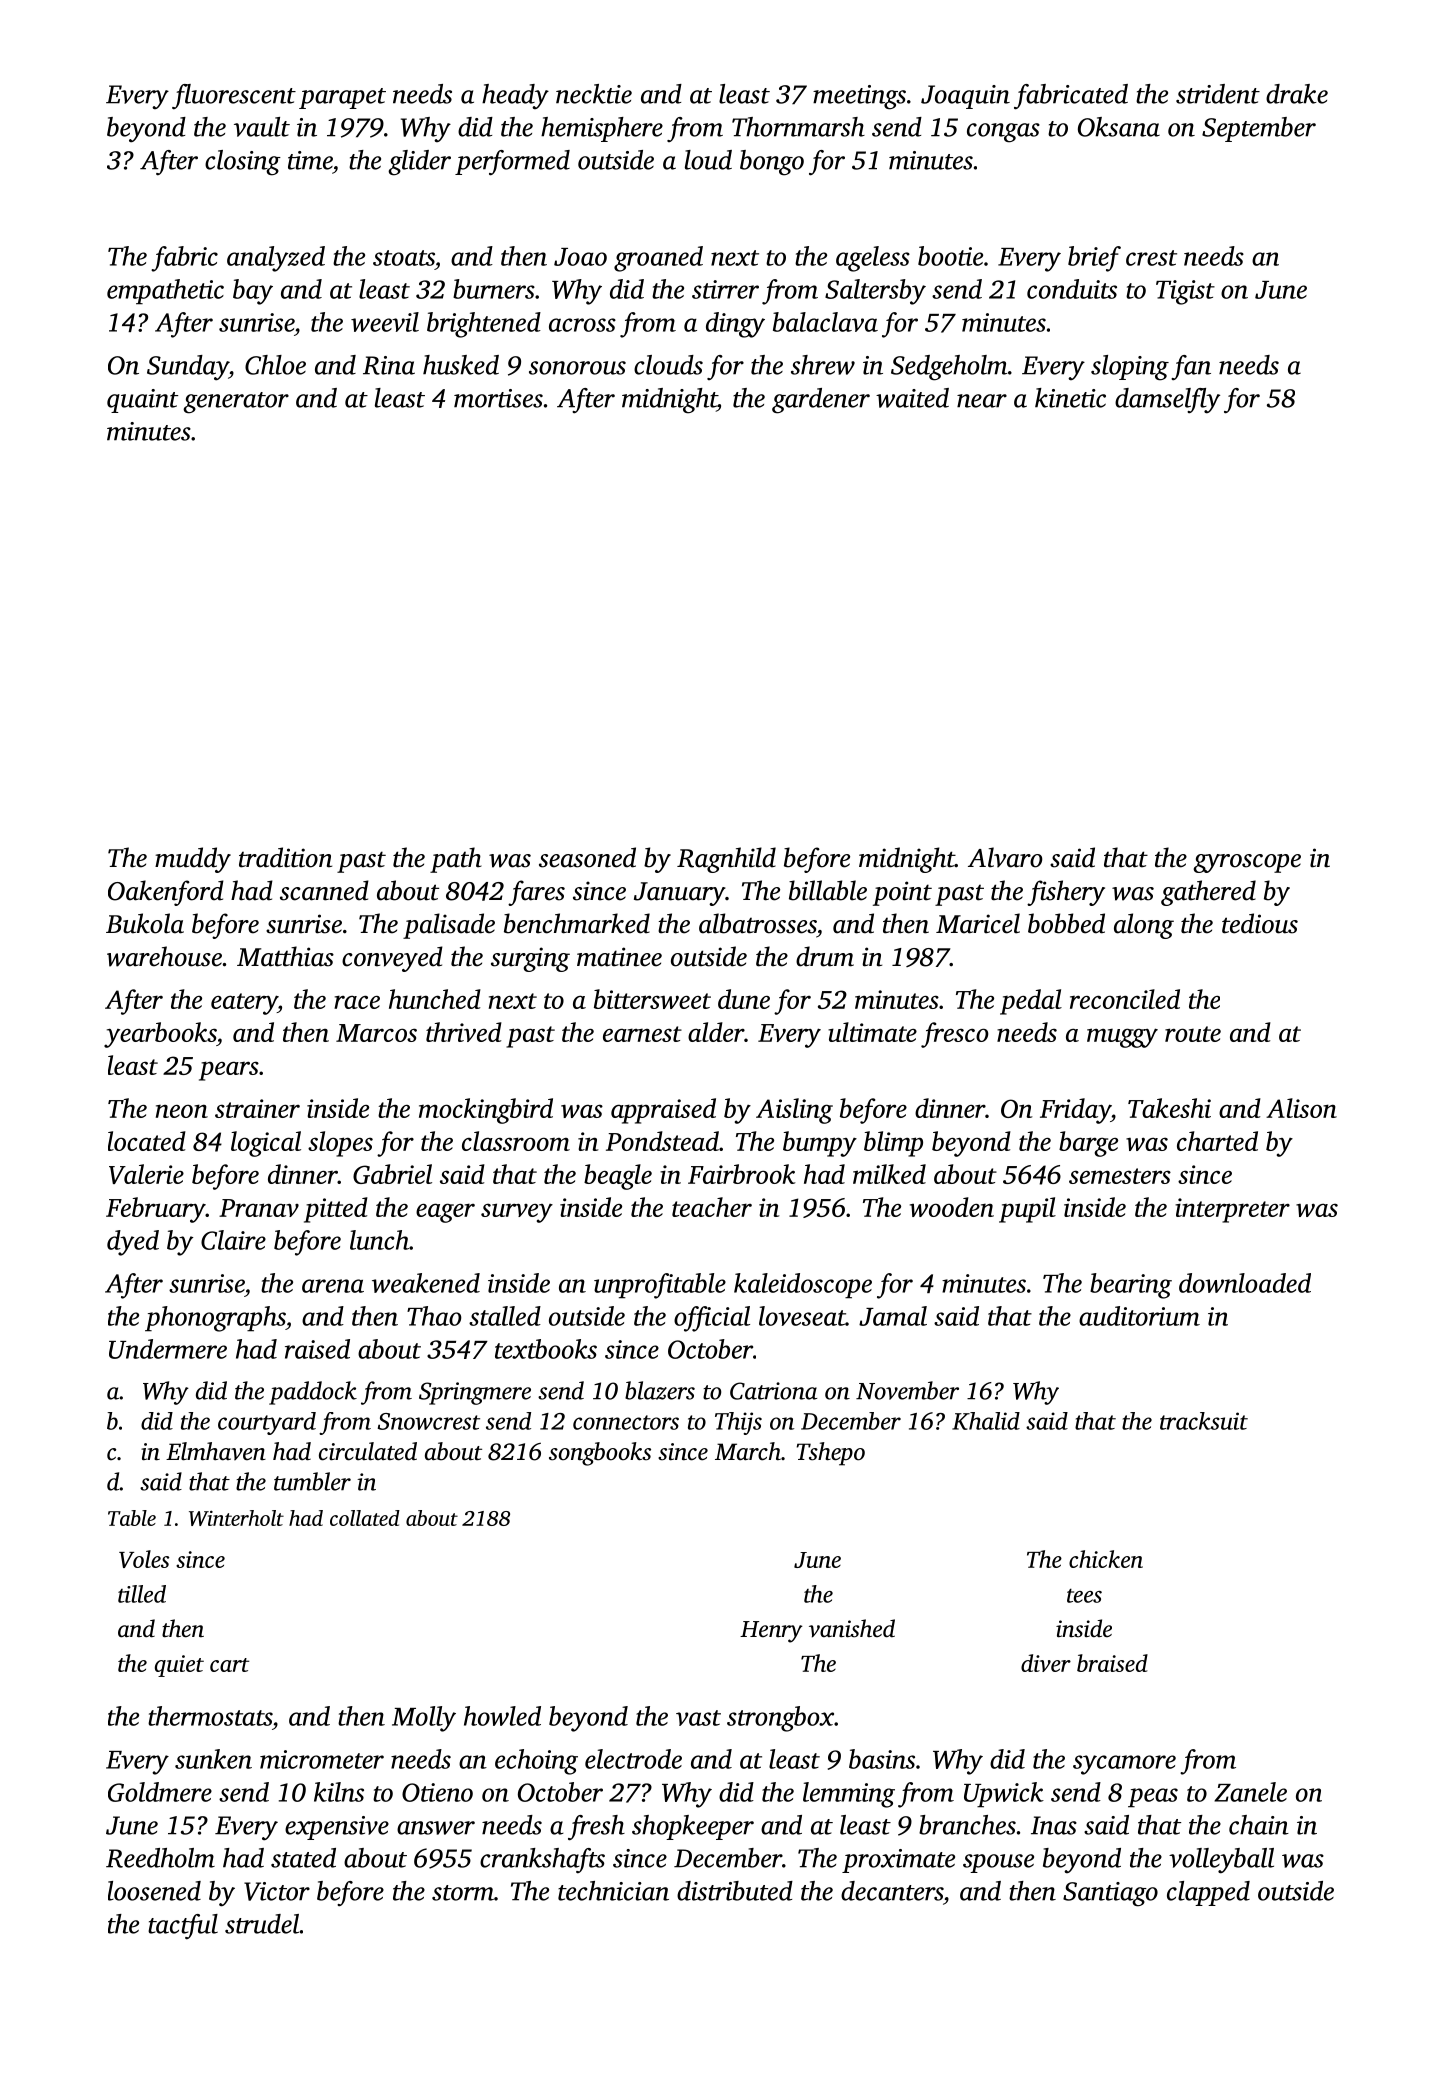  What do you see at coordinates (445, 1213) in the screenshot?
I see `eager` at bounding box center [445, 1213].
